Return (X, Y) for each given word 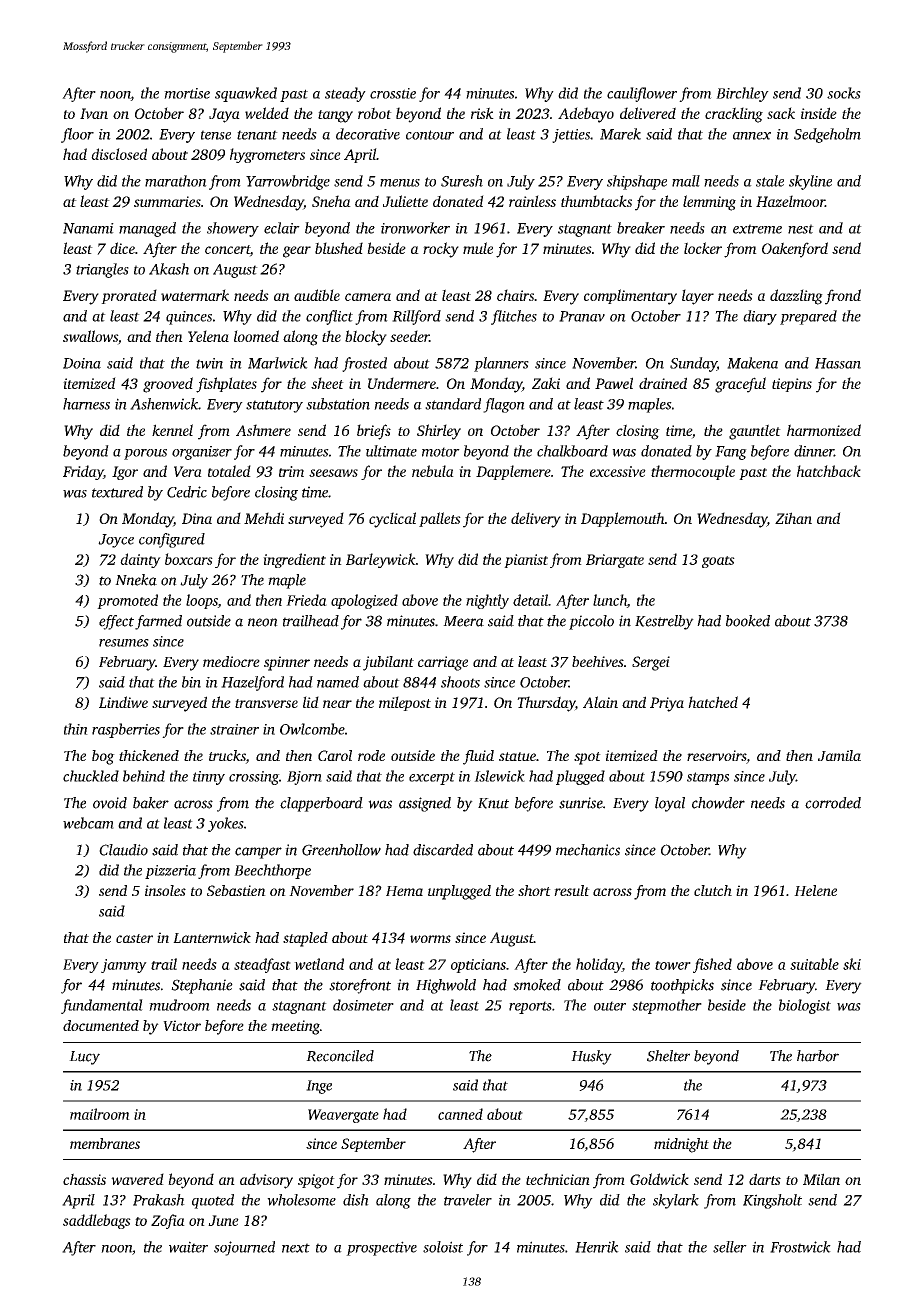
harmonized (824, 430)
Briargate (615, 561)
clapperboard (321, 804)
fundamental (102, 1006)
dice (122, 248)
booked (748, 621)
